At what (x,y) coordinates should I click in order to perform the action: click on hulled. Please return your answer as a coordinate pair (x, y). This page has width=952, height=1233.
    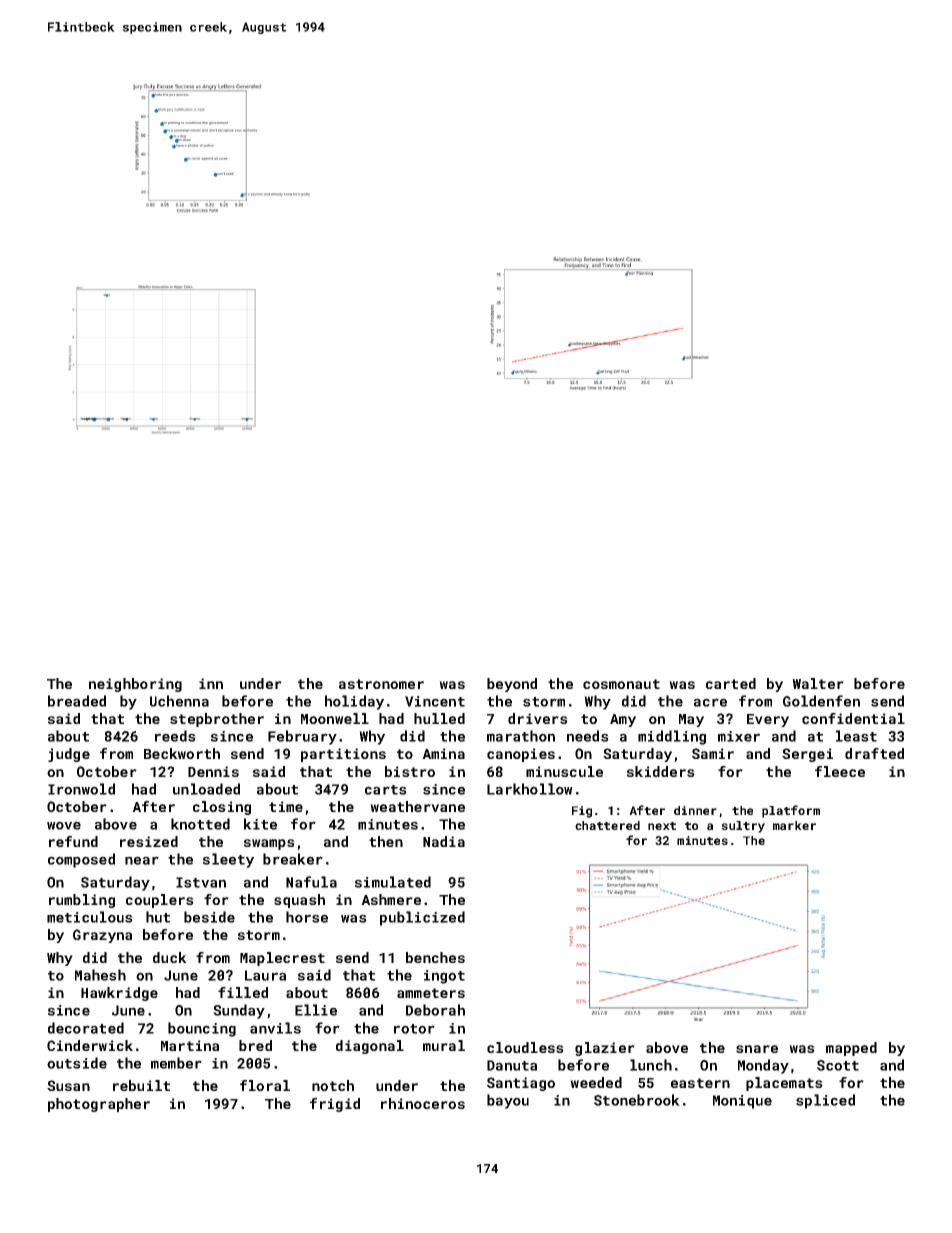
    Looking at the image, I should click on (439, 718).
